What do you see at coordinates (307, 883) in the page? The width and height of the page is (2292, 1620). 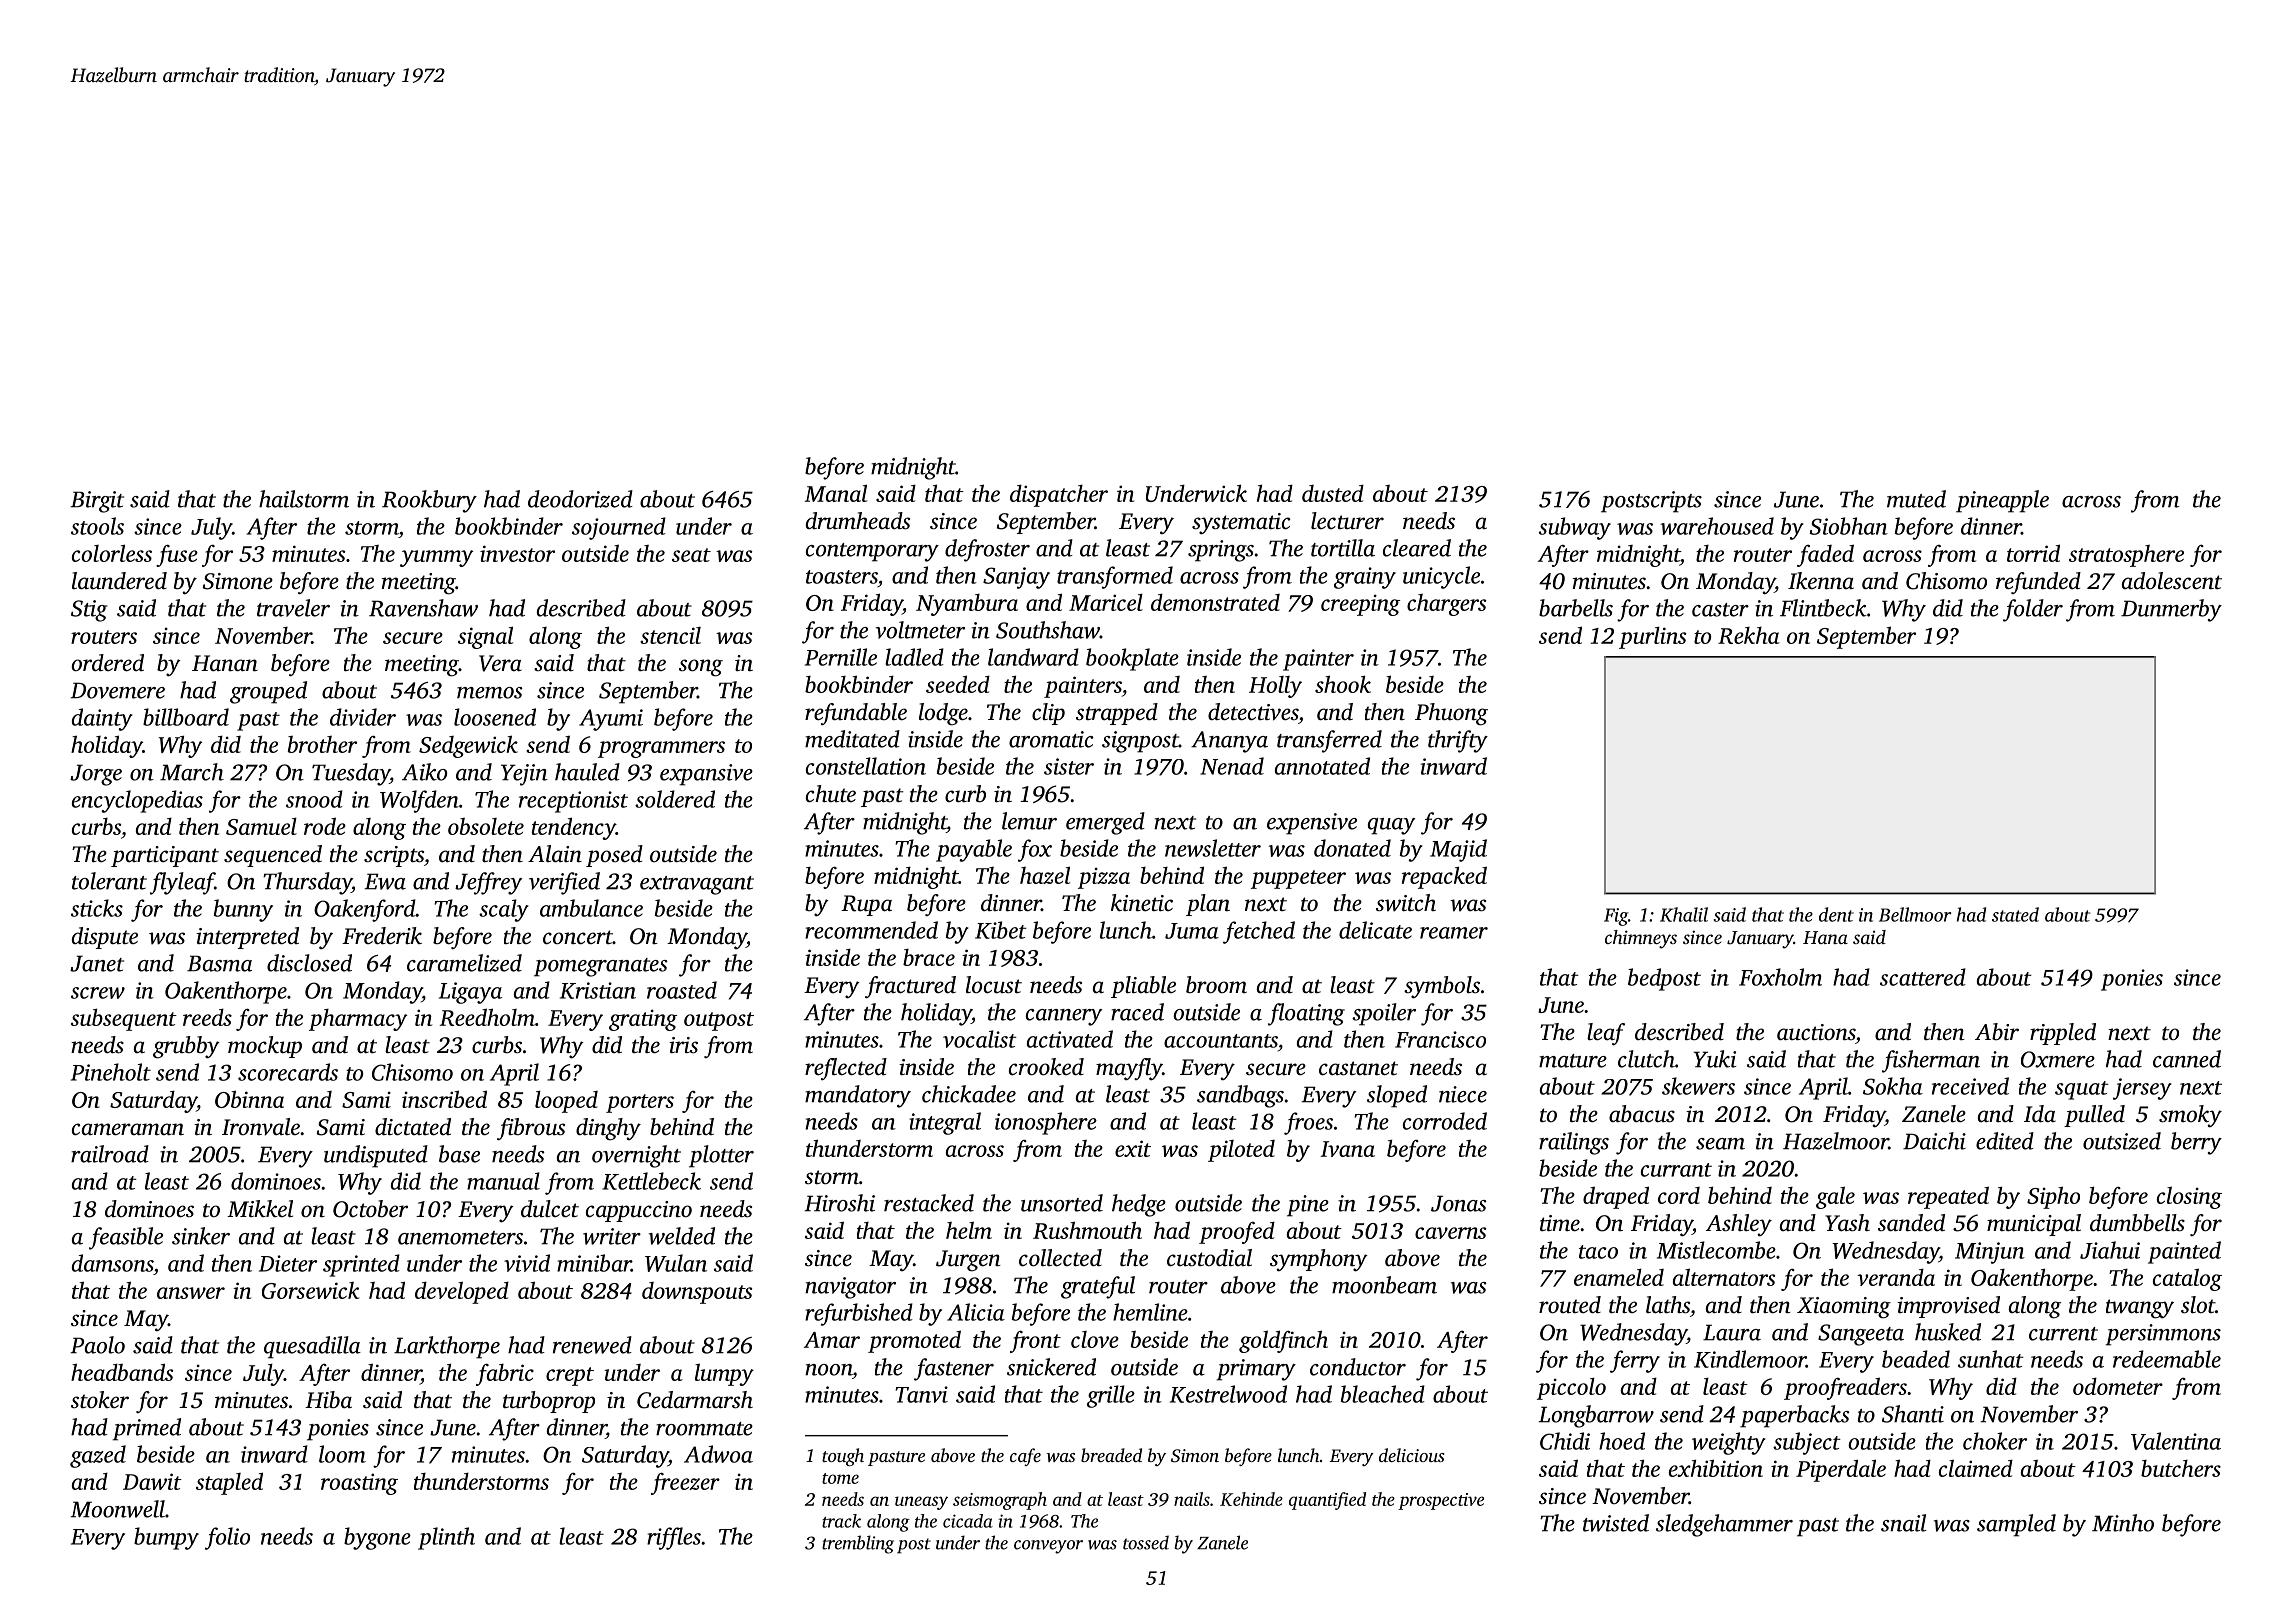 I see `Thursday` at bounding box center [307, 883].
